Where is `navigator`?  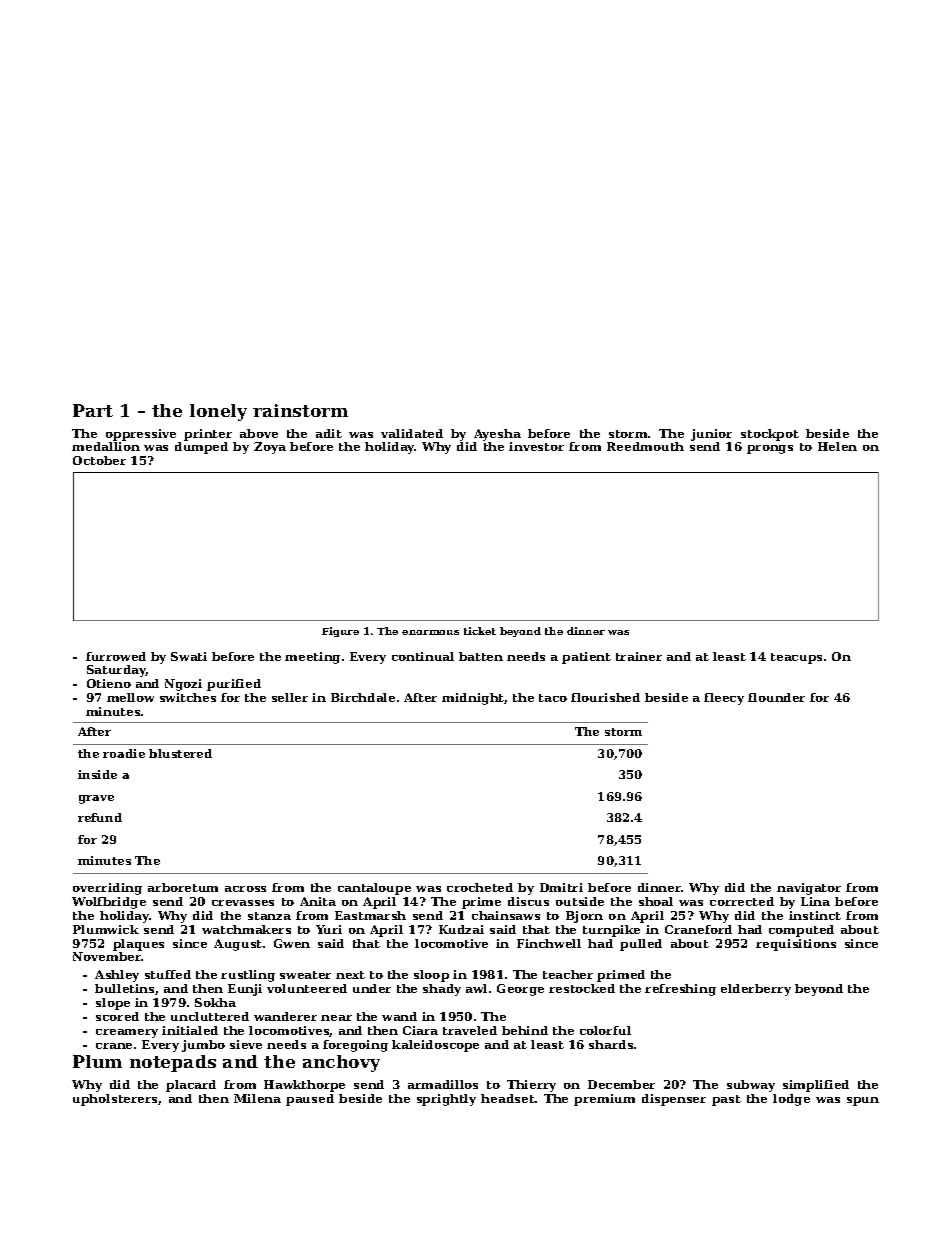 navigator is located at coordinates (809, 889).
